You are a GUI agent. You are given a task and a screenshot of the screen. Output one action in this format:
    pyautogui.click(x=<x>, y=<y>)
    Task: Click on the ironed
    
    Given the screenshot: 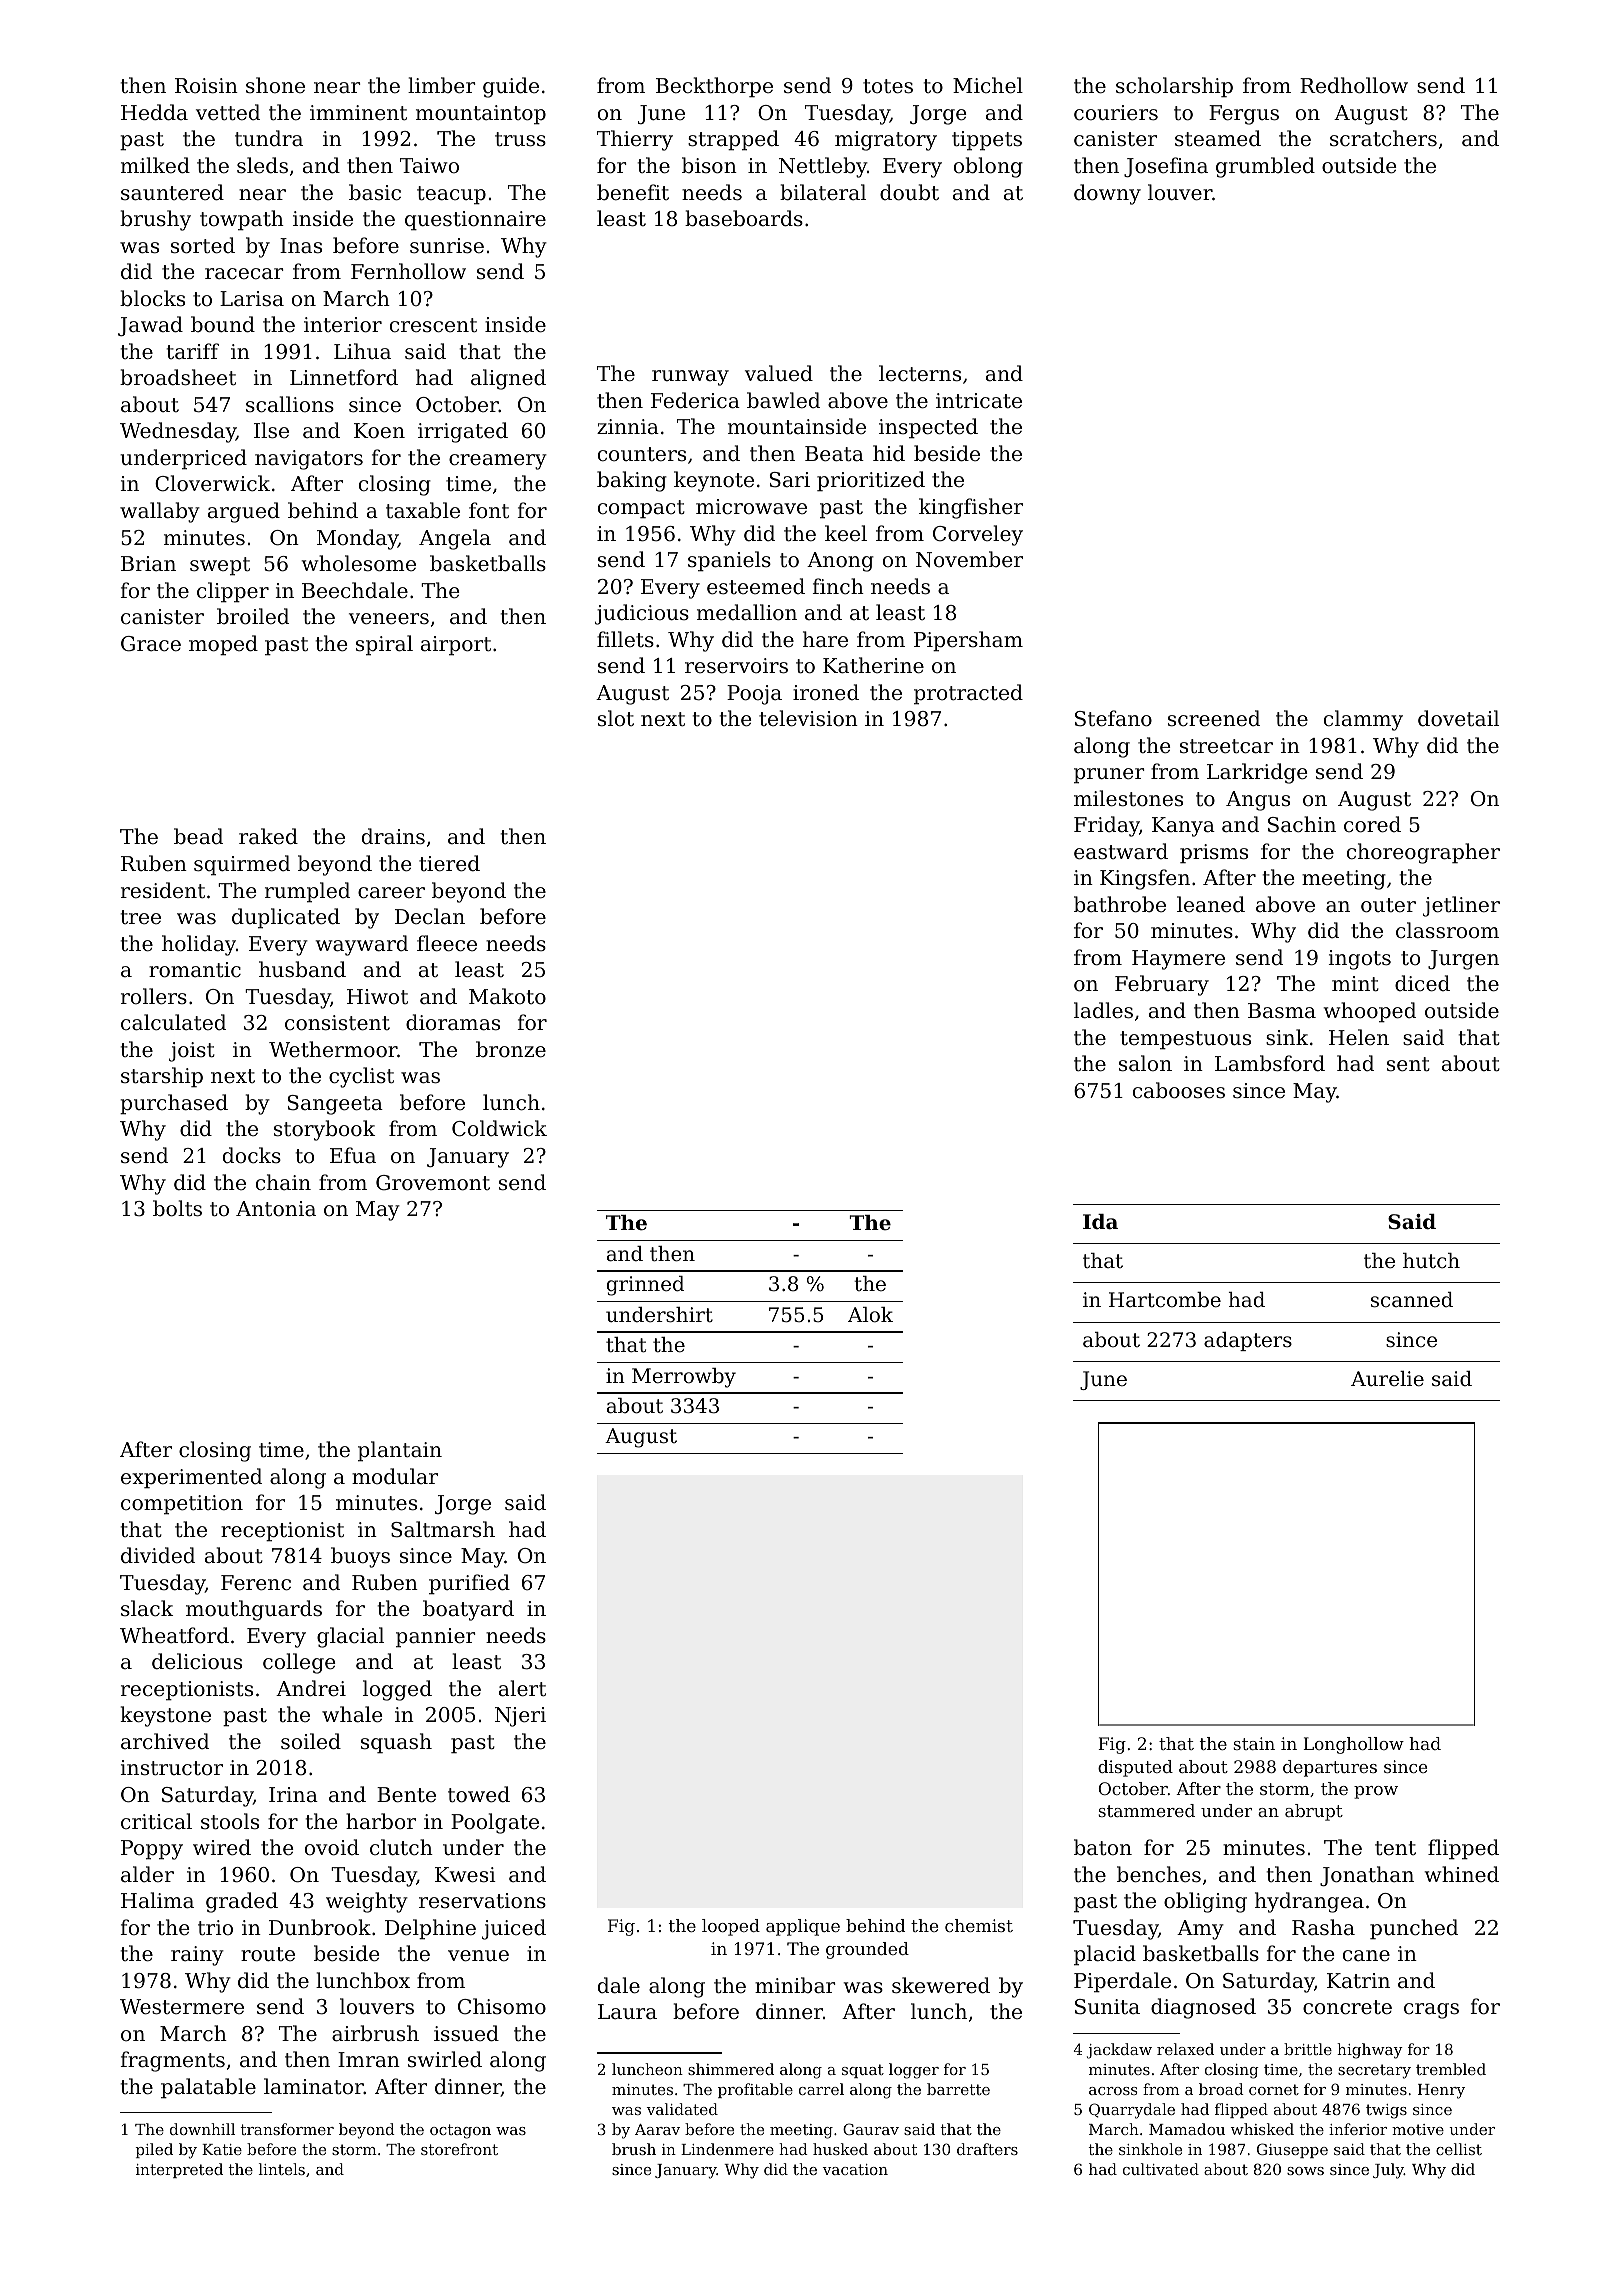 What is the action you would take?
    pyautogui.click(x=826, y=692)
